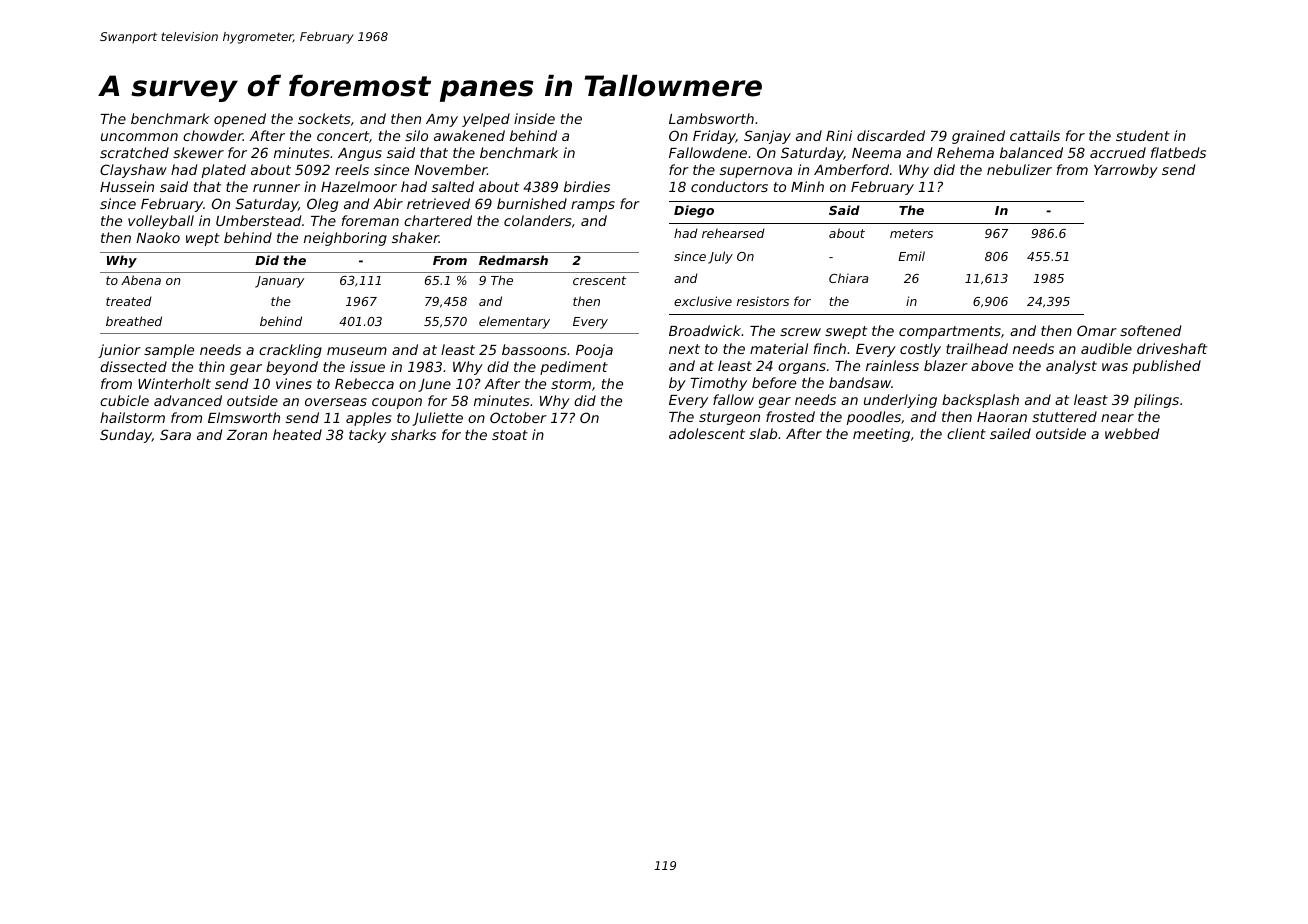  Describe the element at coordinates (574, 368) in the document. I see `pediment` at that location.
